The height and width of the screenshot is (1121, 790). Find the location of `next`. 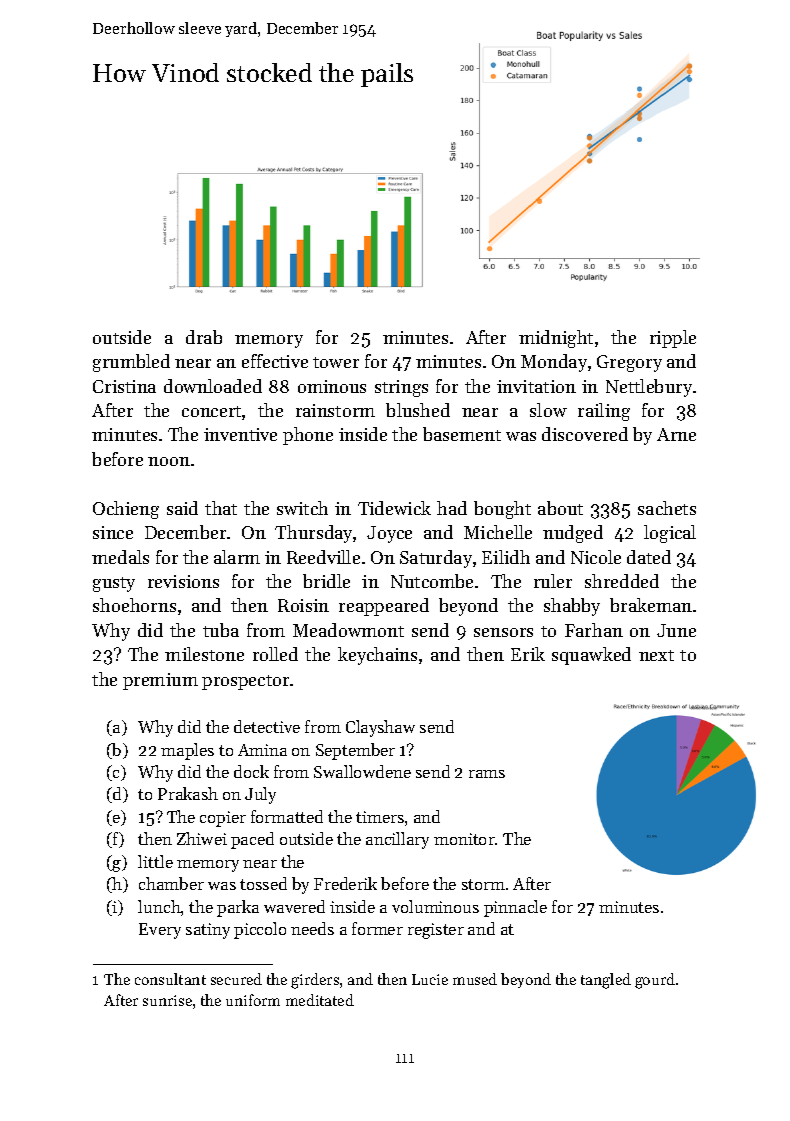

next is located at coordinates (656, 655).
